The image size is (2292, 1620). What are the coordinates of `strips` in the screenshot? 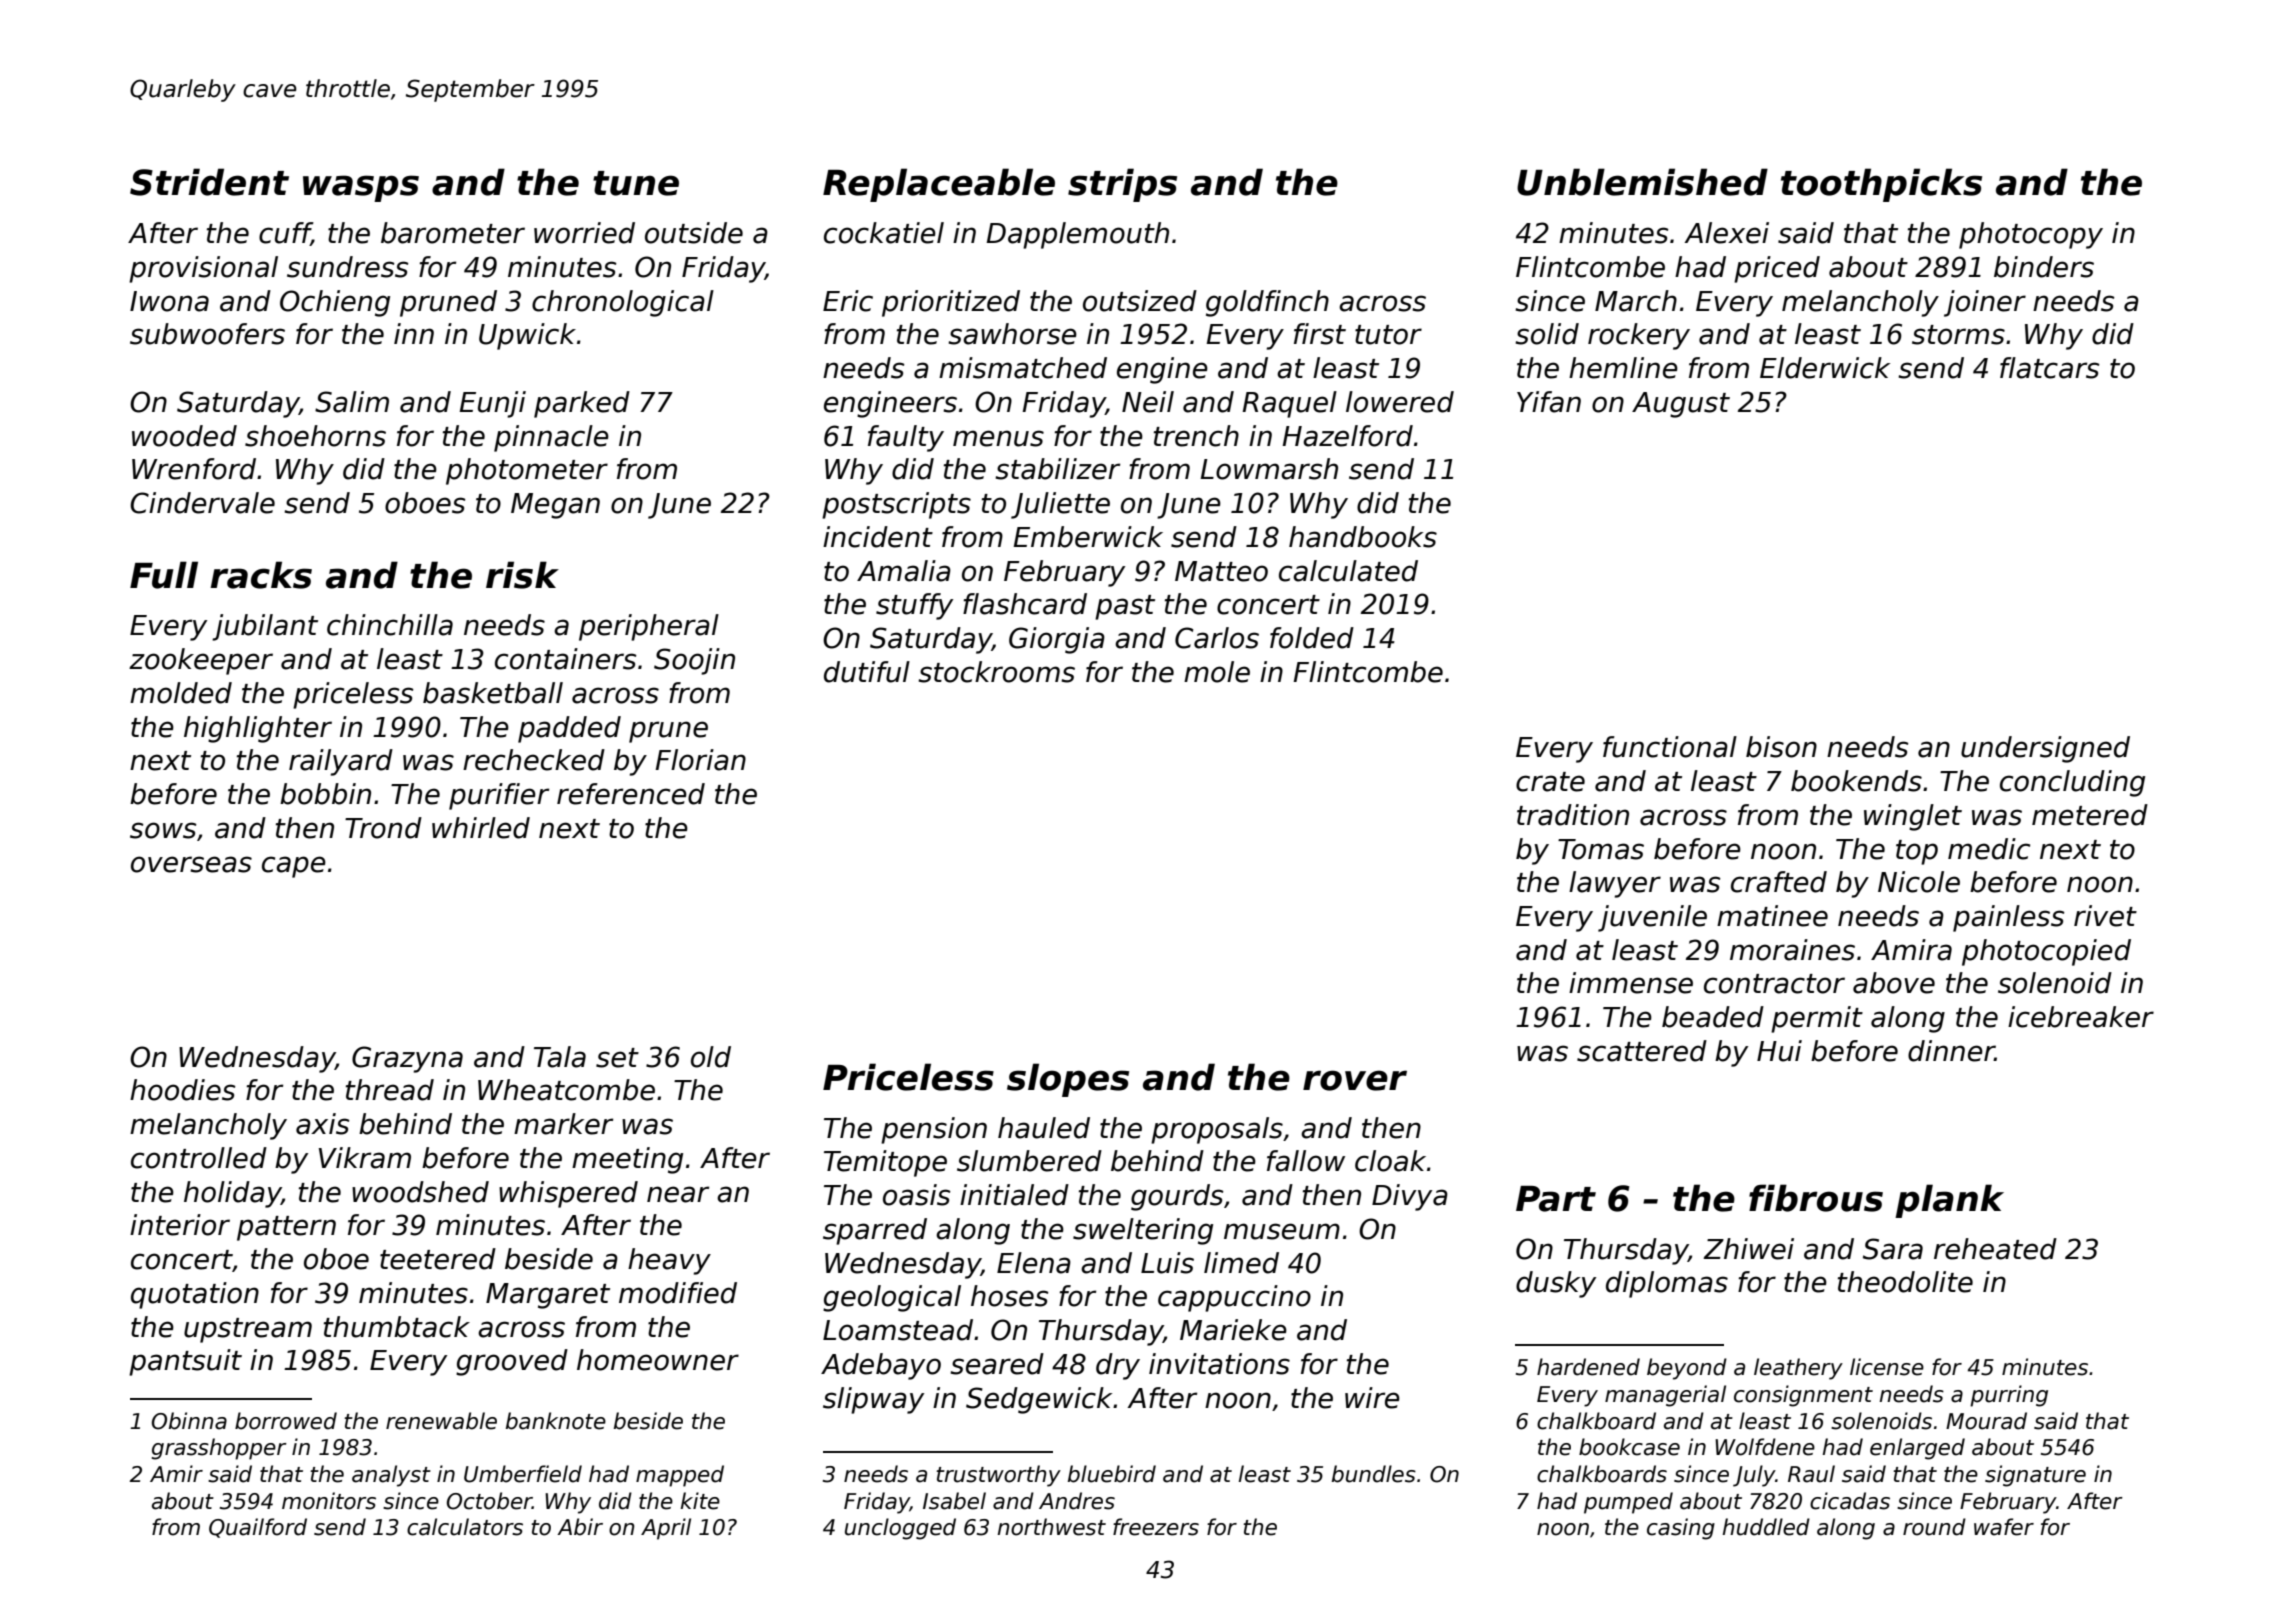 It's located at (1122, 185).
